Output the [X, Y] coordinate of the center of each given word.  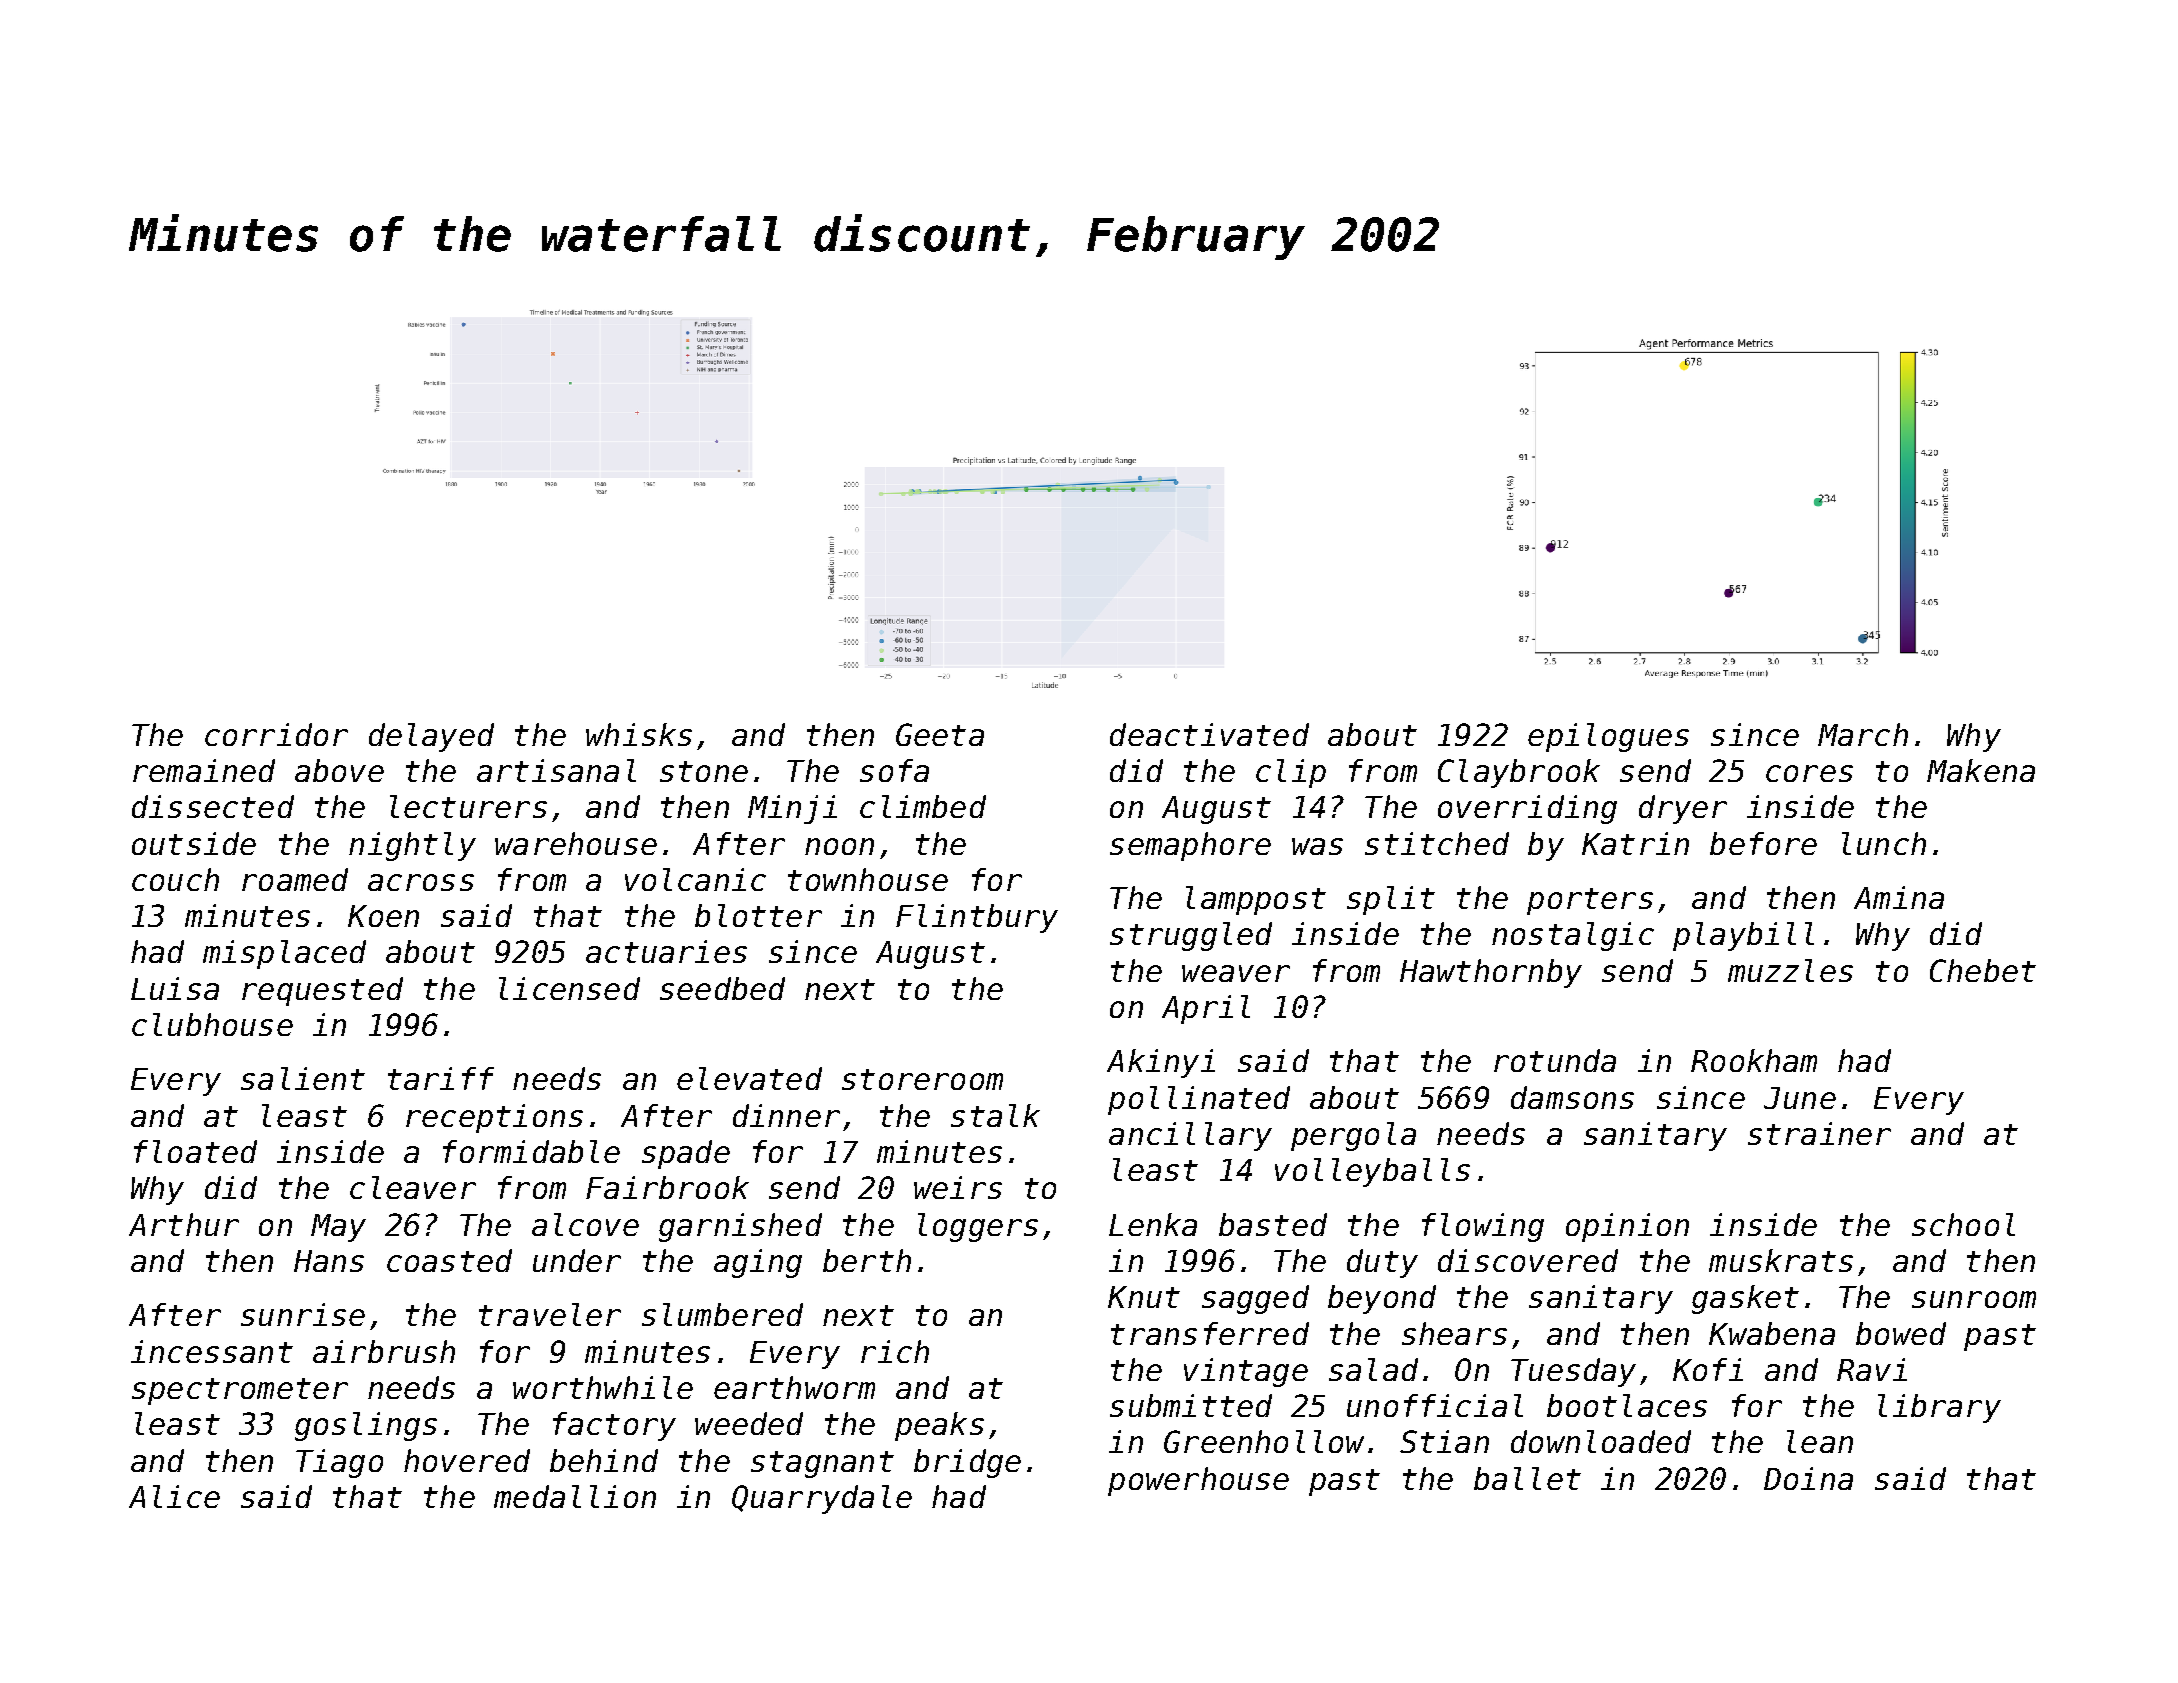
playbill [1743, 936]
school [1963, 1224]
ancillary [1190, 1136]
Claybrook [1519, 773]
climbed [923, 806]
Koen [383, 916]
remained [204, 770]
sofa [894, 770]
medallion [575, 1496]
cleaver [413, 1187]
